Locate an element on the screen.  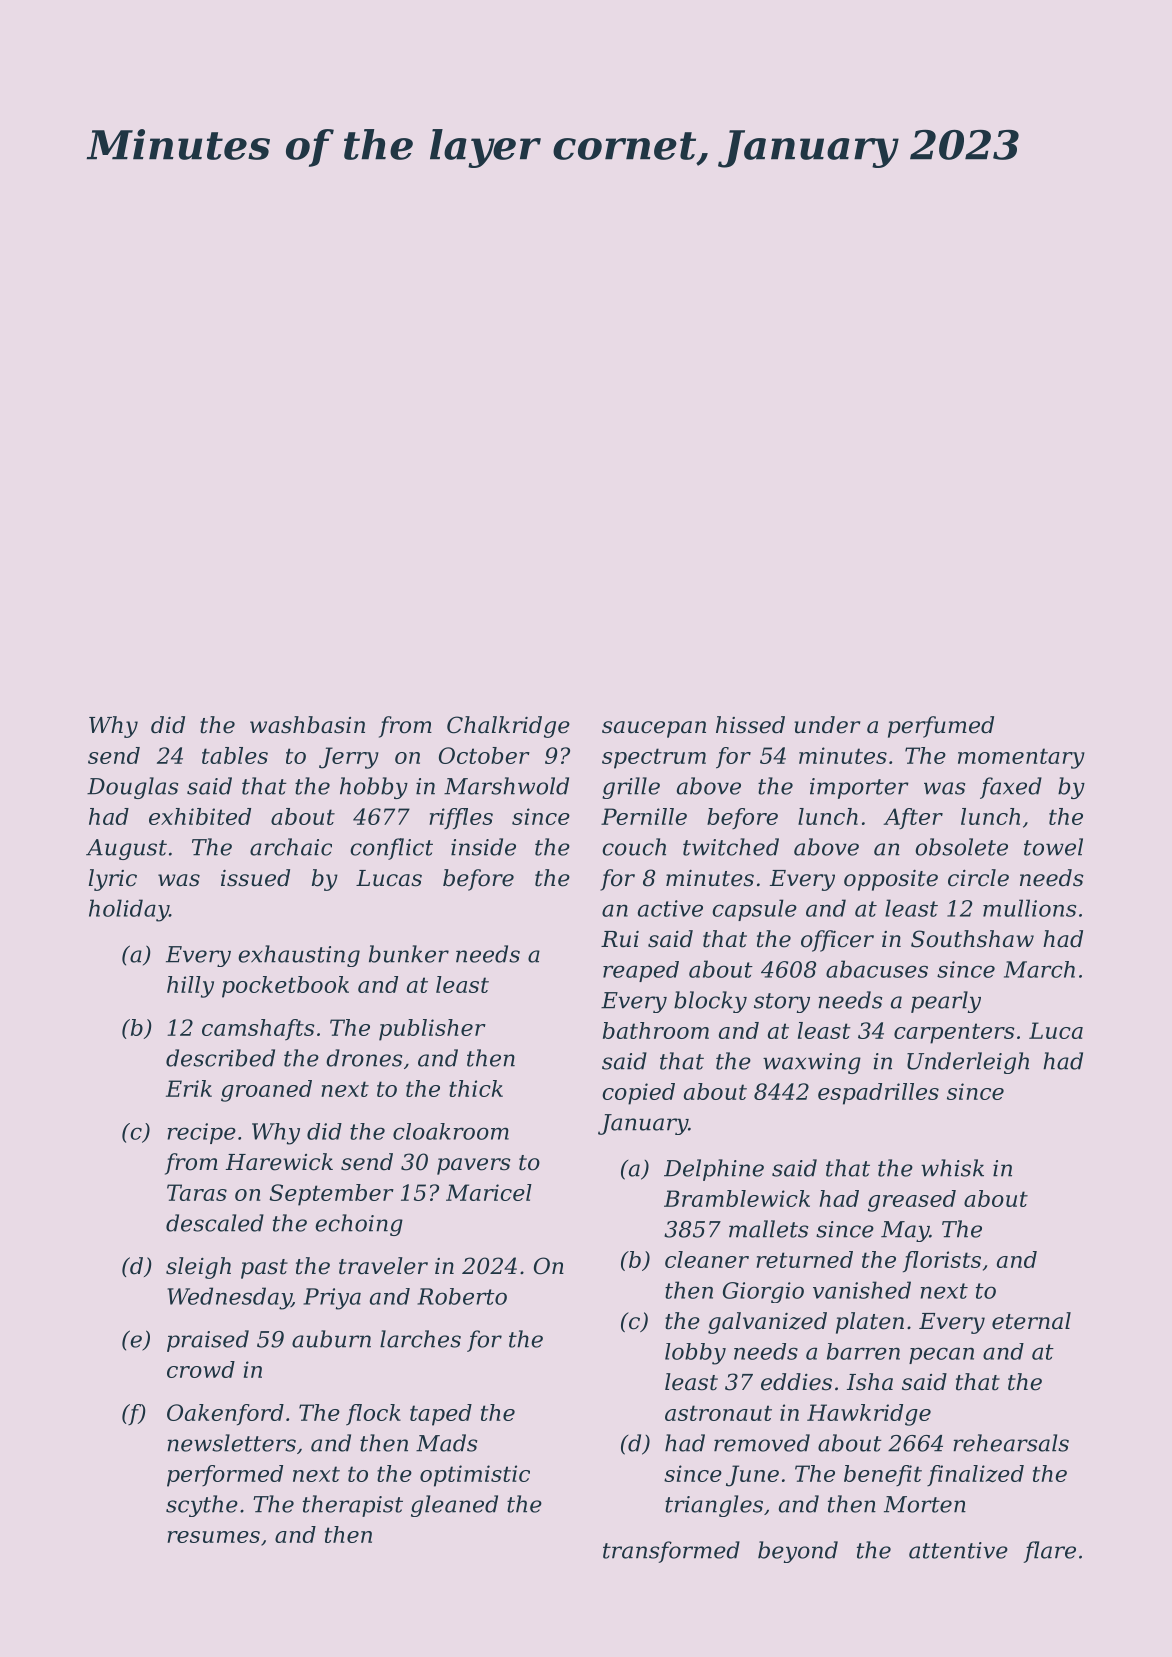
whisk is located at coordinates (952, 1168).
